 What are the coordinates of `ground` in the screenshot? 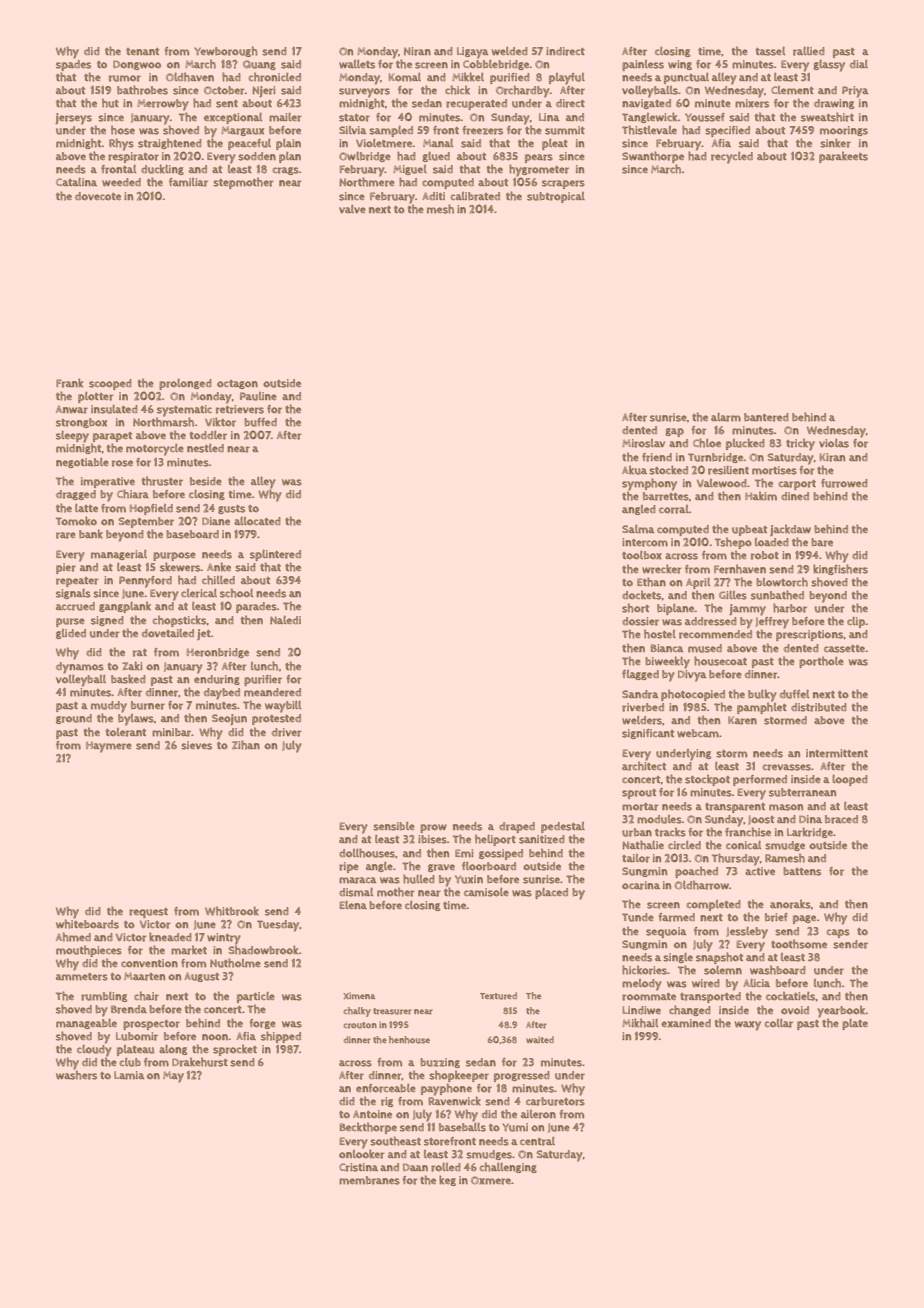 It's located at (74, 719).
